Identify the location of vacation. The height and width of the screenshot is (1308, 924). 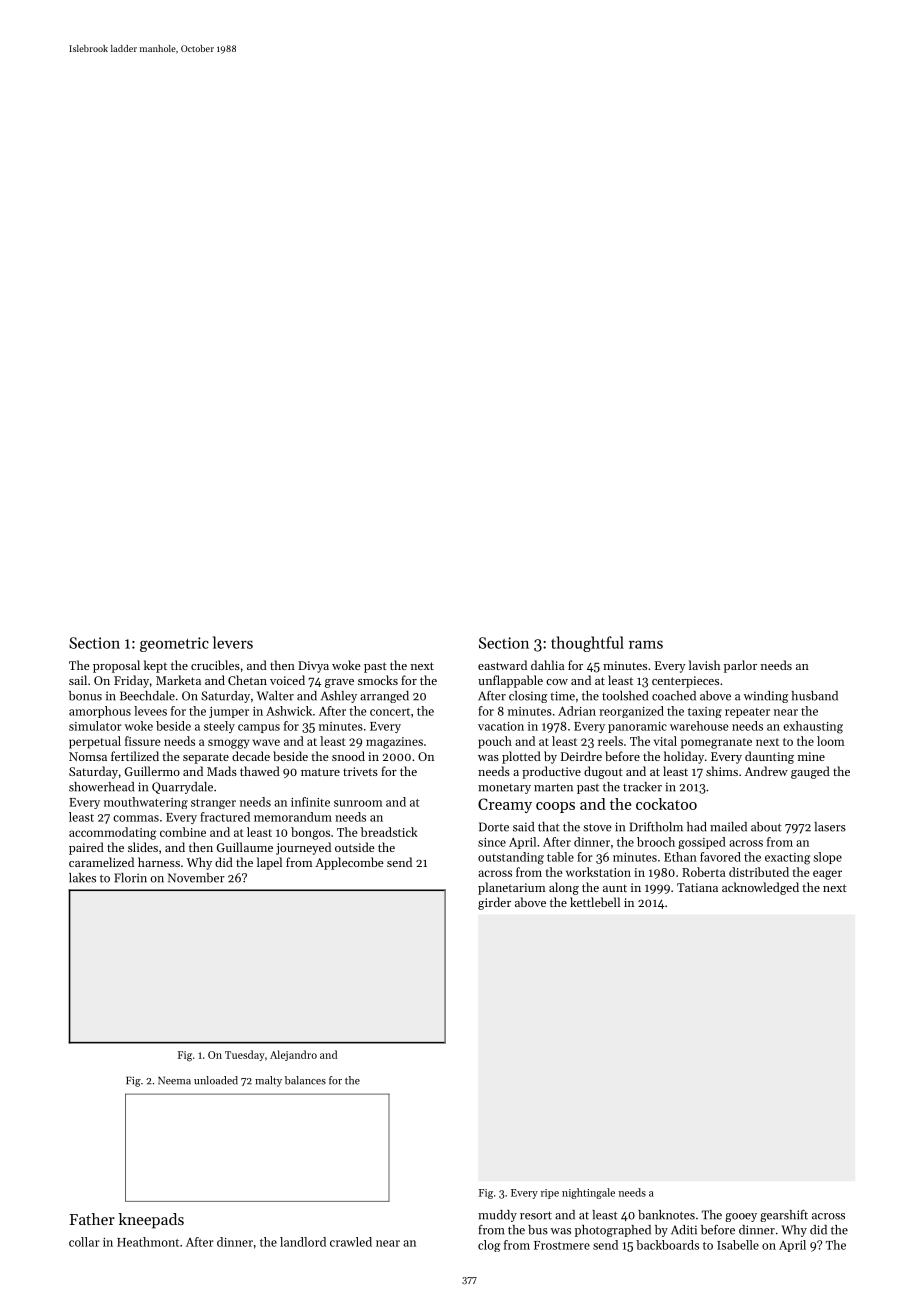
(501, 726).
